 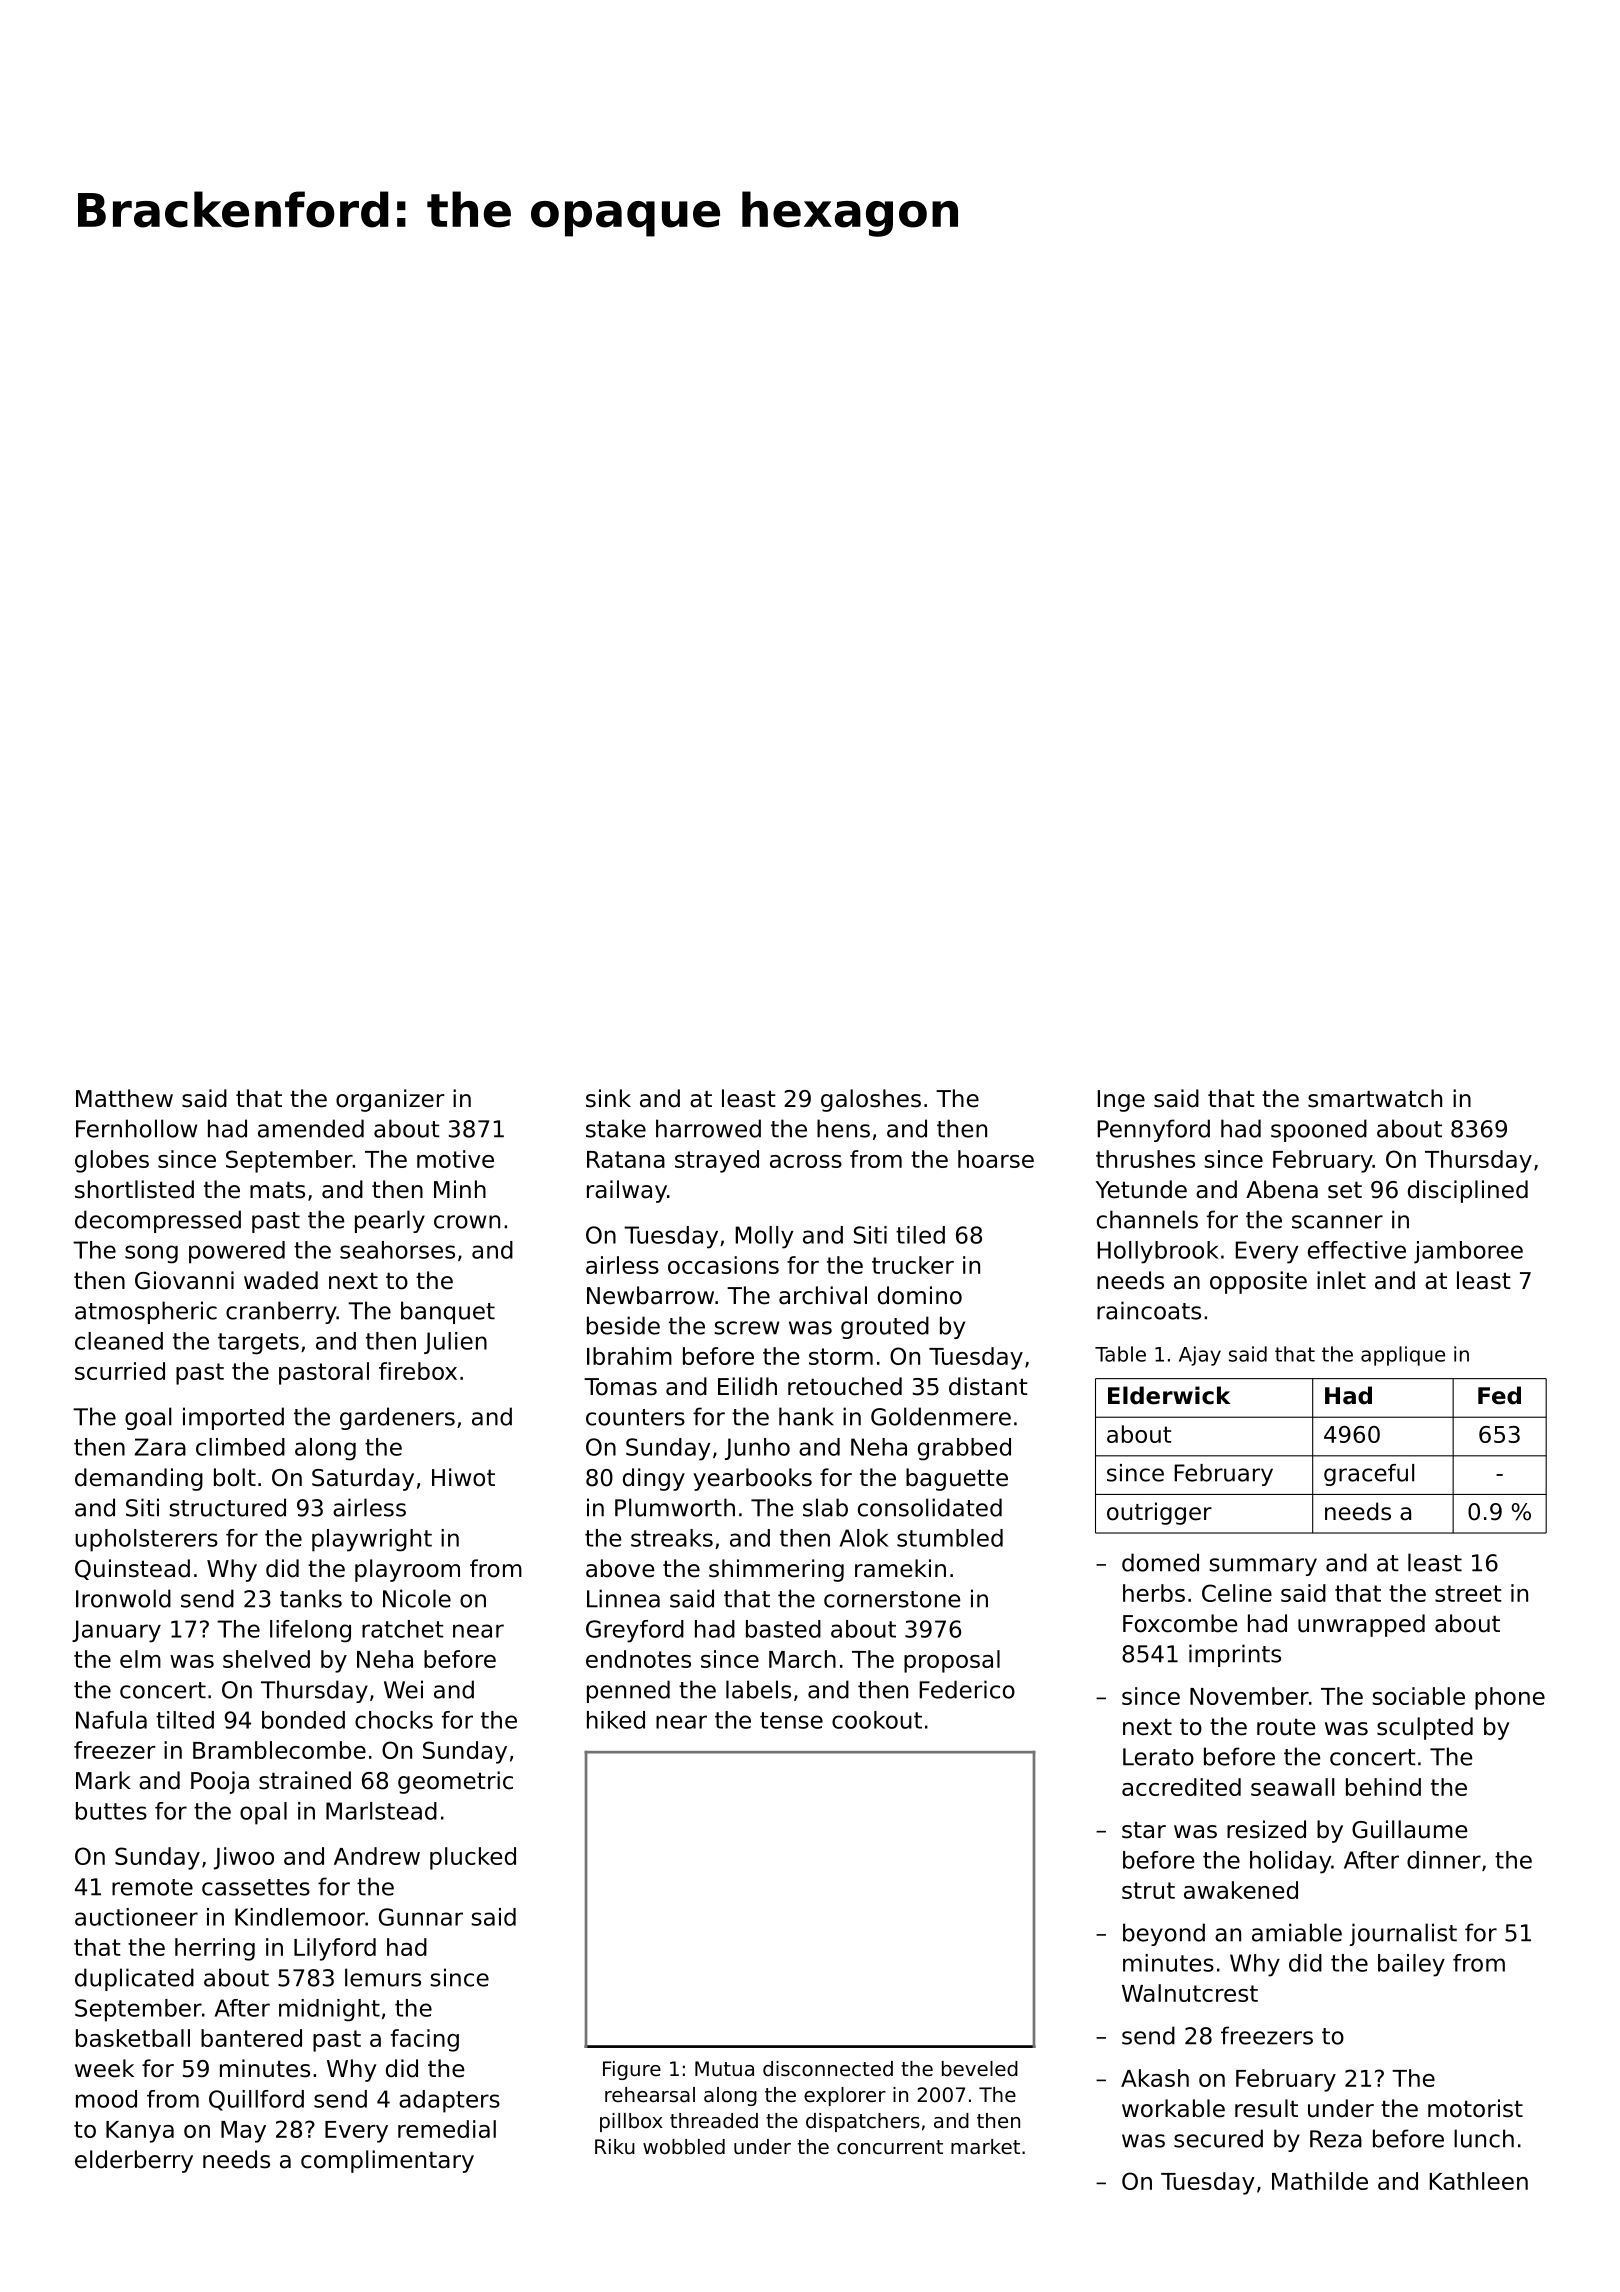 I want to click on Federico, so click(x=967, y=1689).
